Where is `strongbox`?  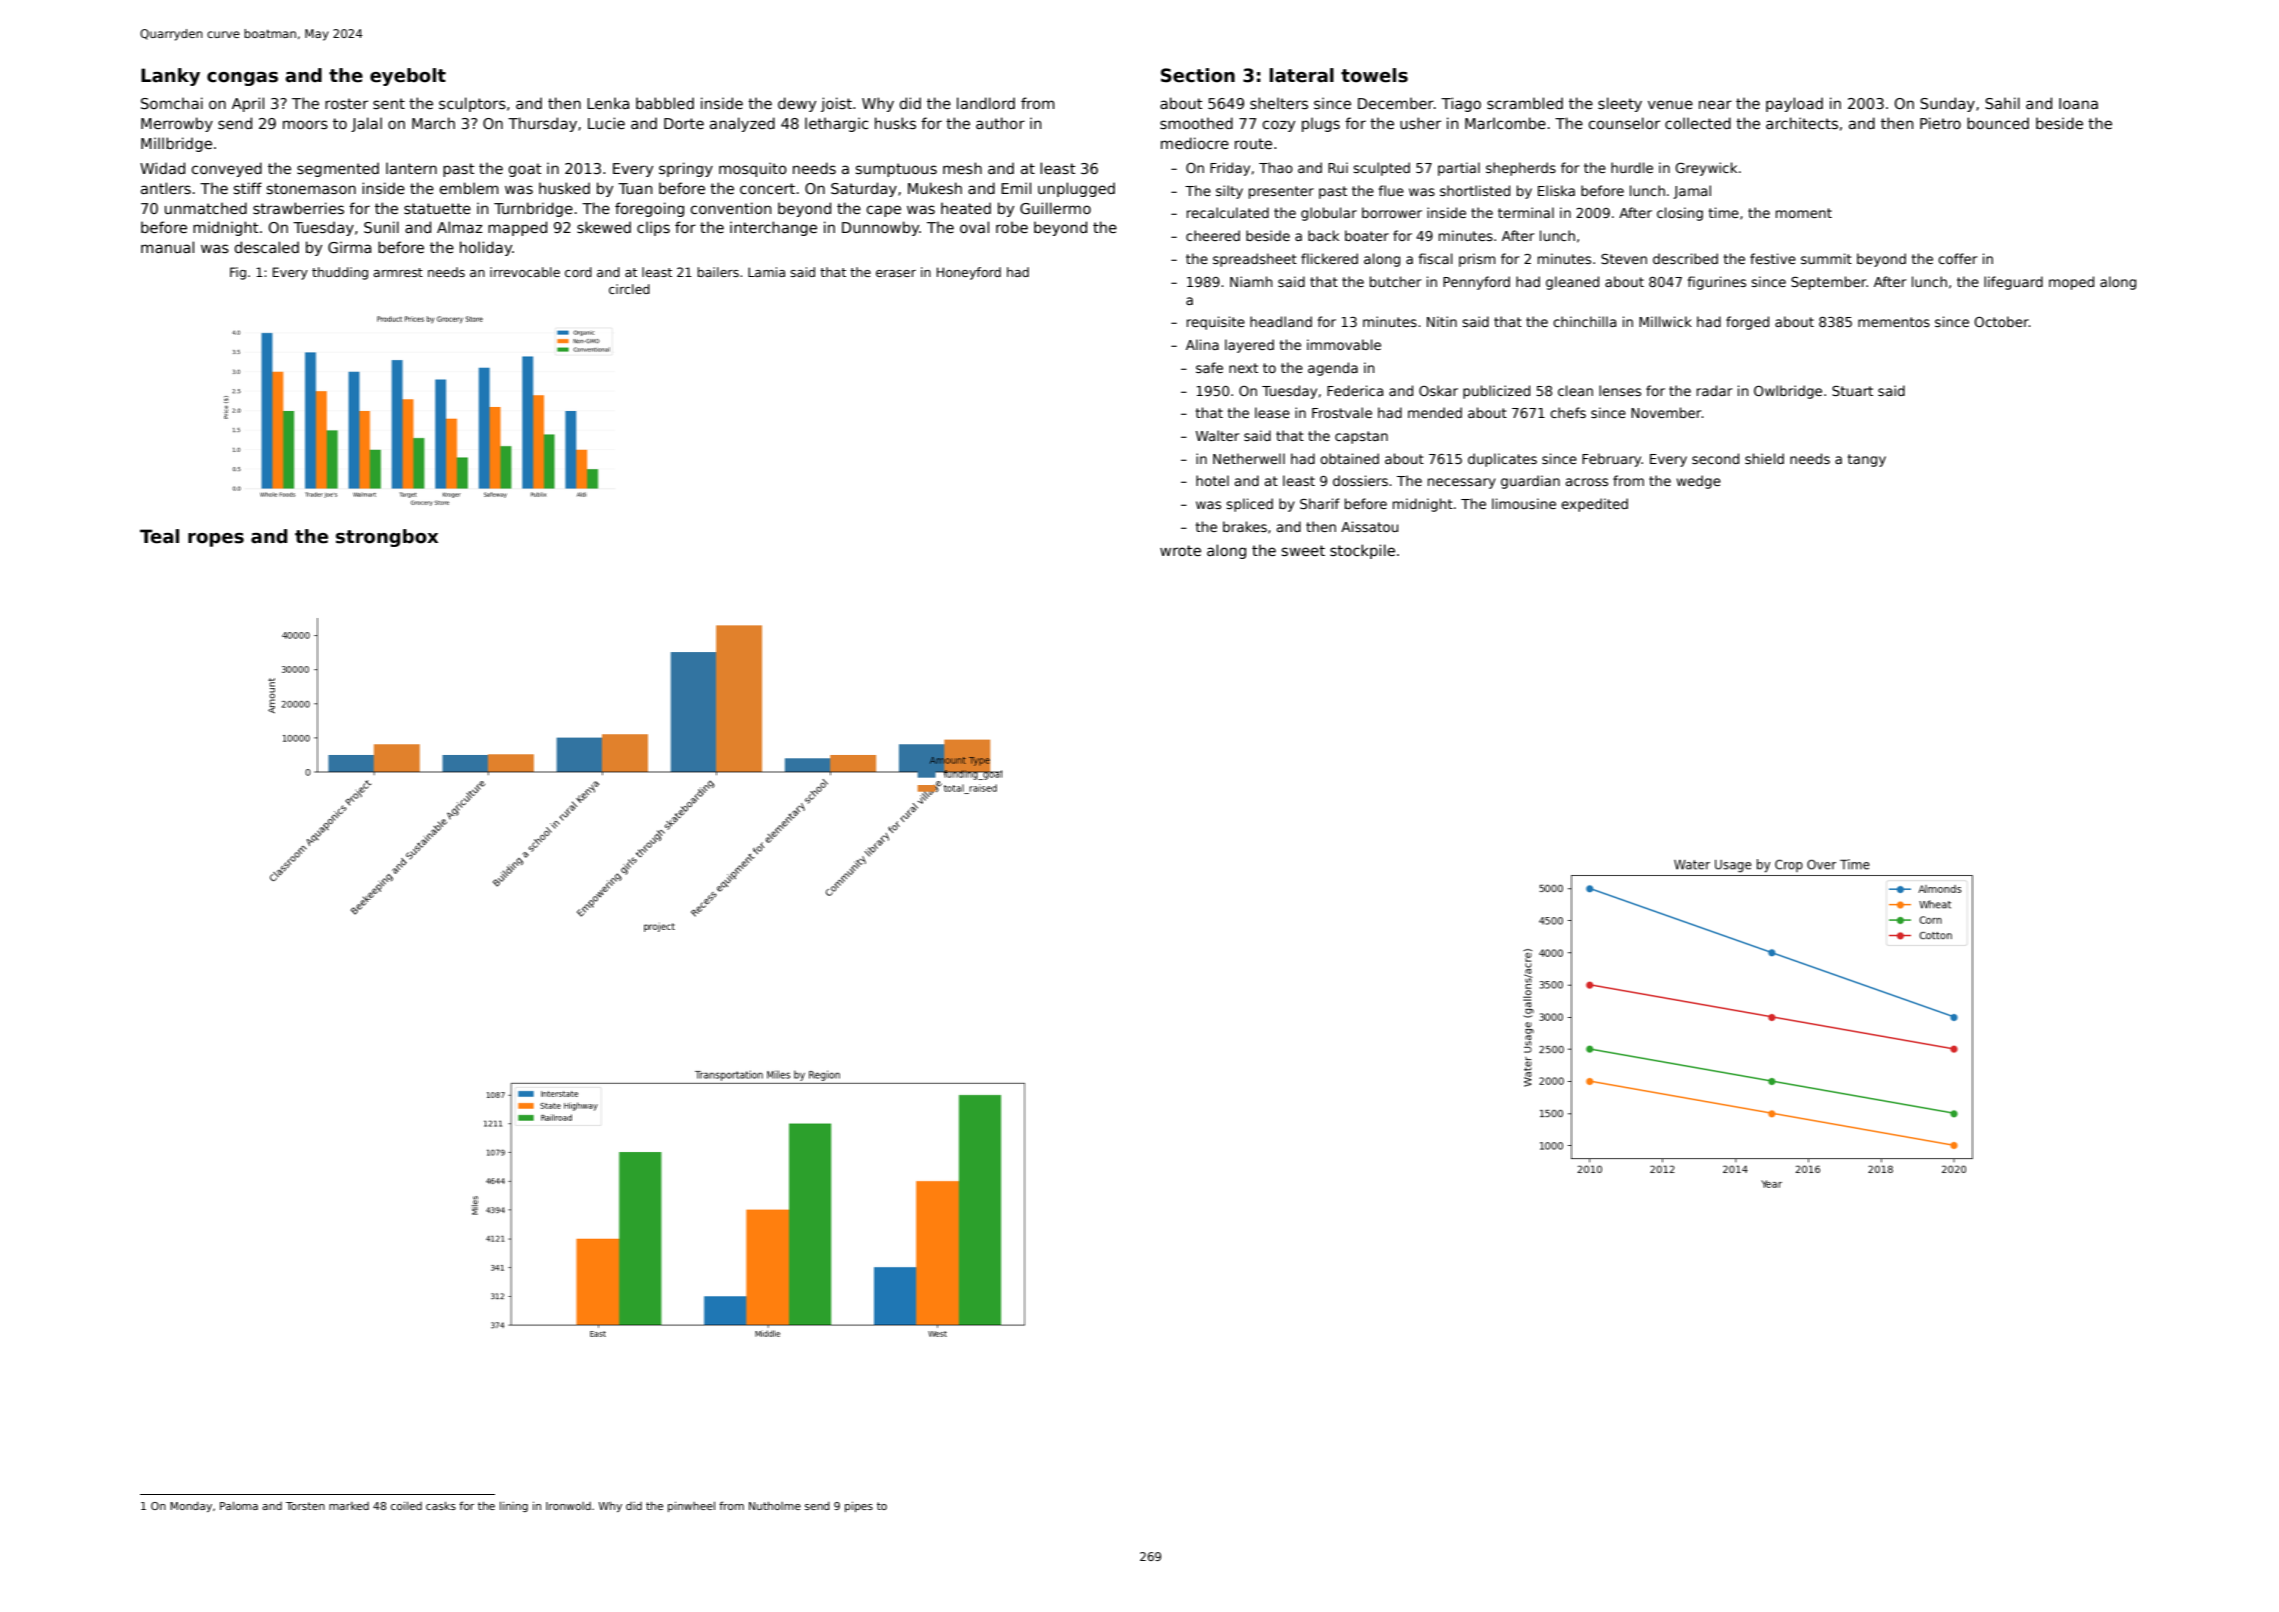 strongbox is located at coordinates (387, 538).
